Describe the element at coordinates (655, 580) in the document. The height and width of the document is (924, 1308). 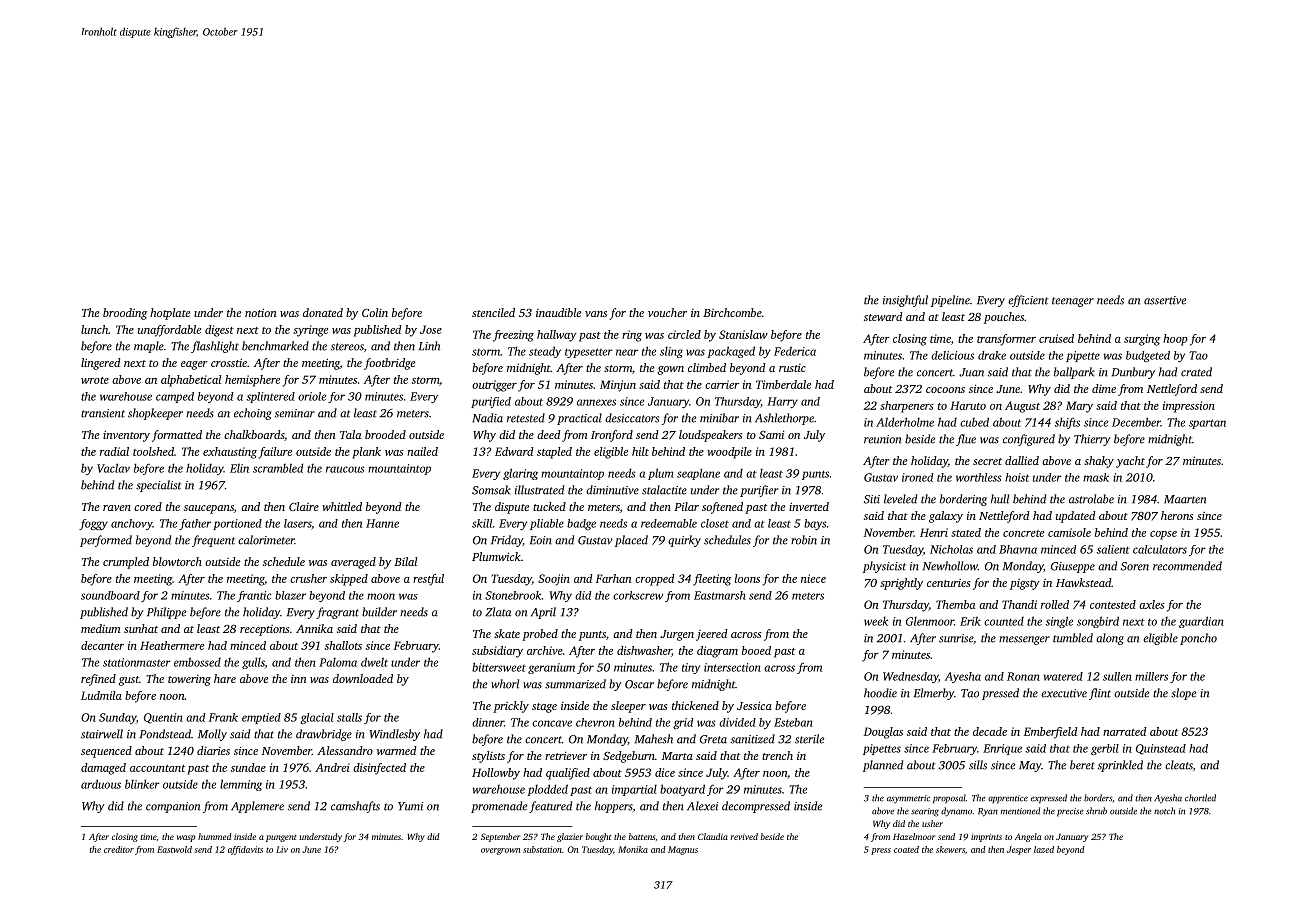
I see `cropped` at that location.
